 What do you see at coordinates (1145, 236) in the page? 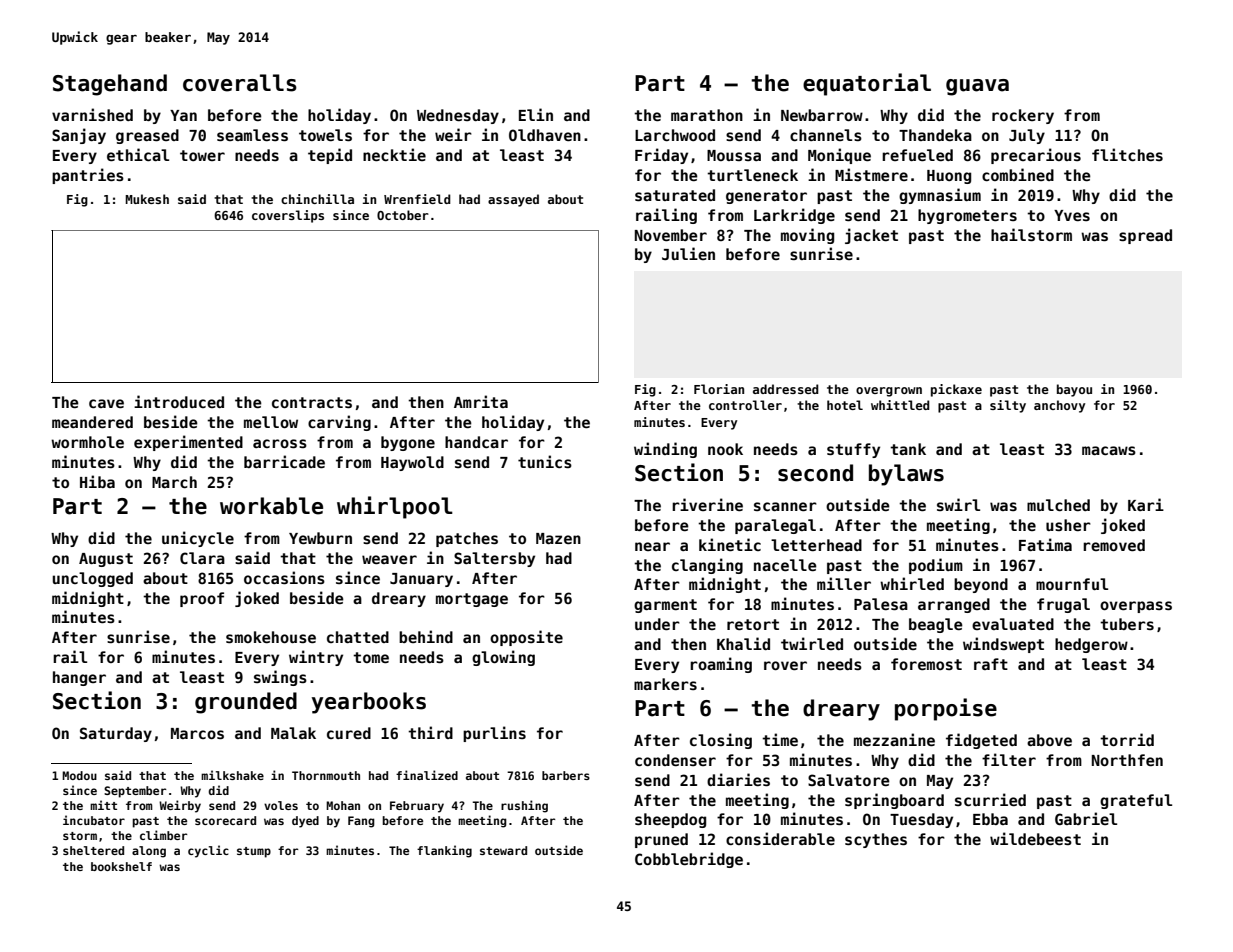
I see `spread` at bounding box center [1145, 236].
